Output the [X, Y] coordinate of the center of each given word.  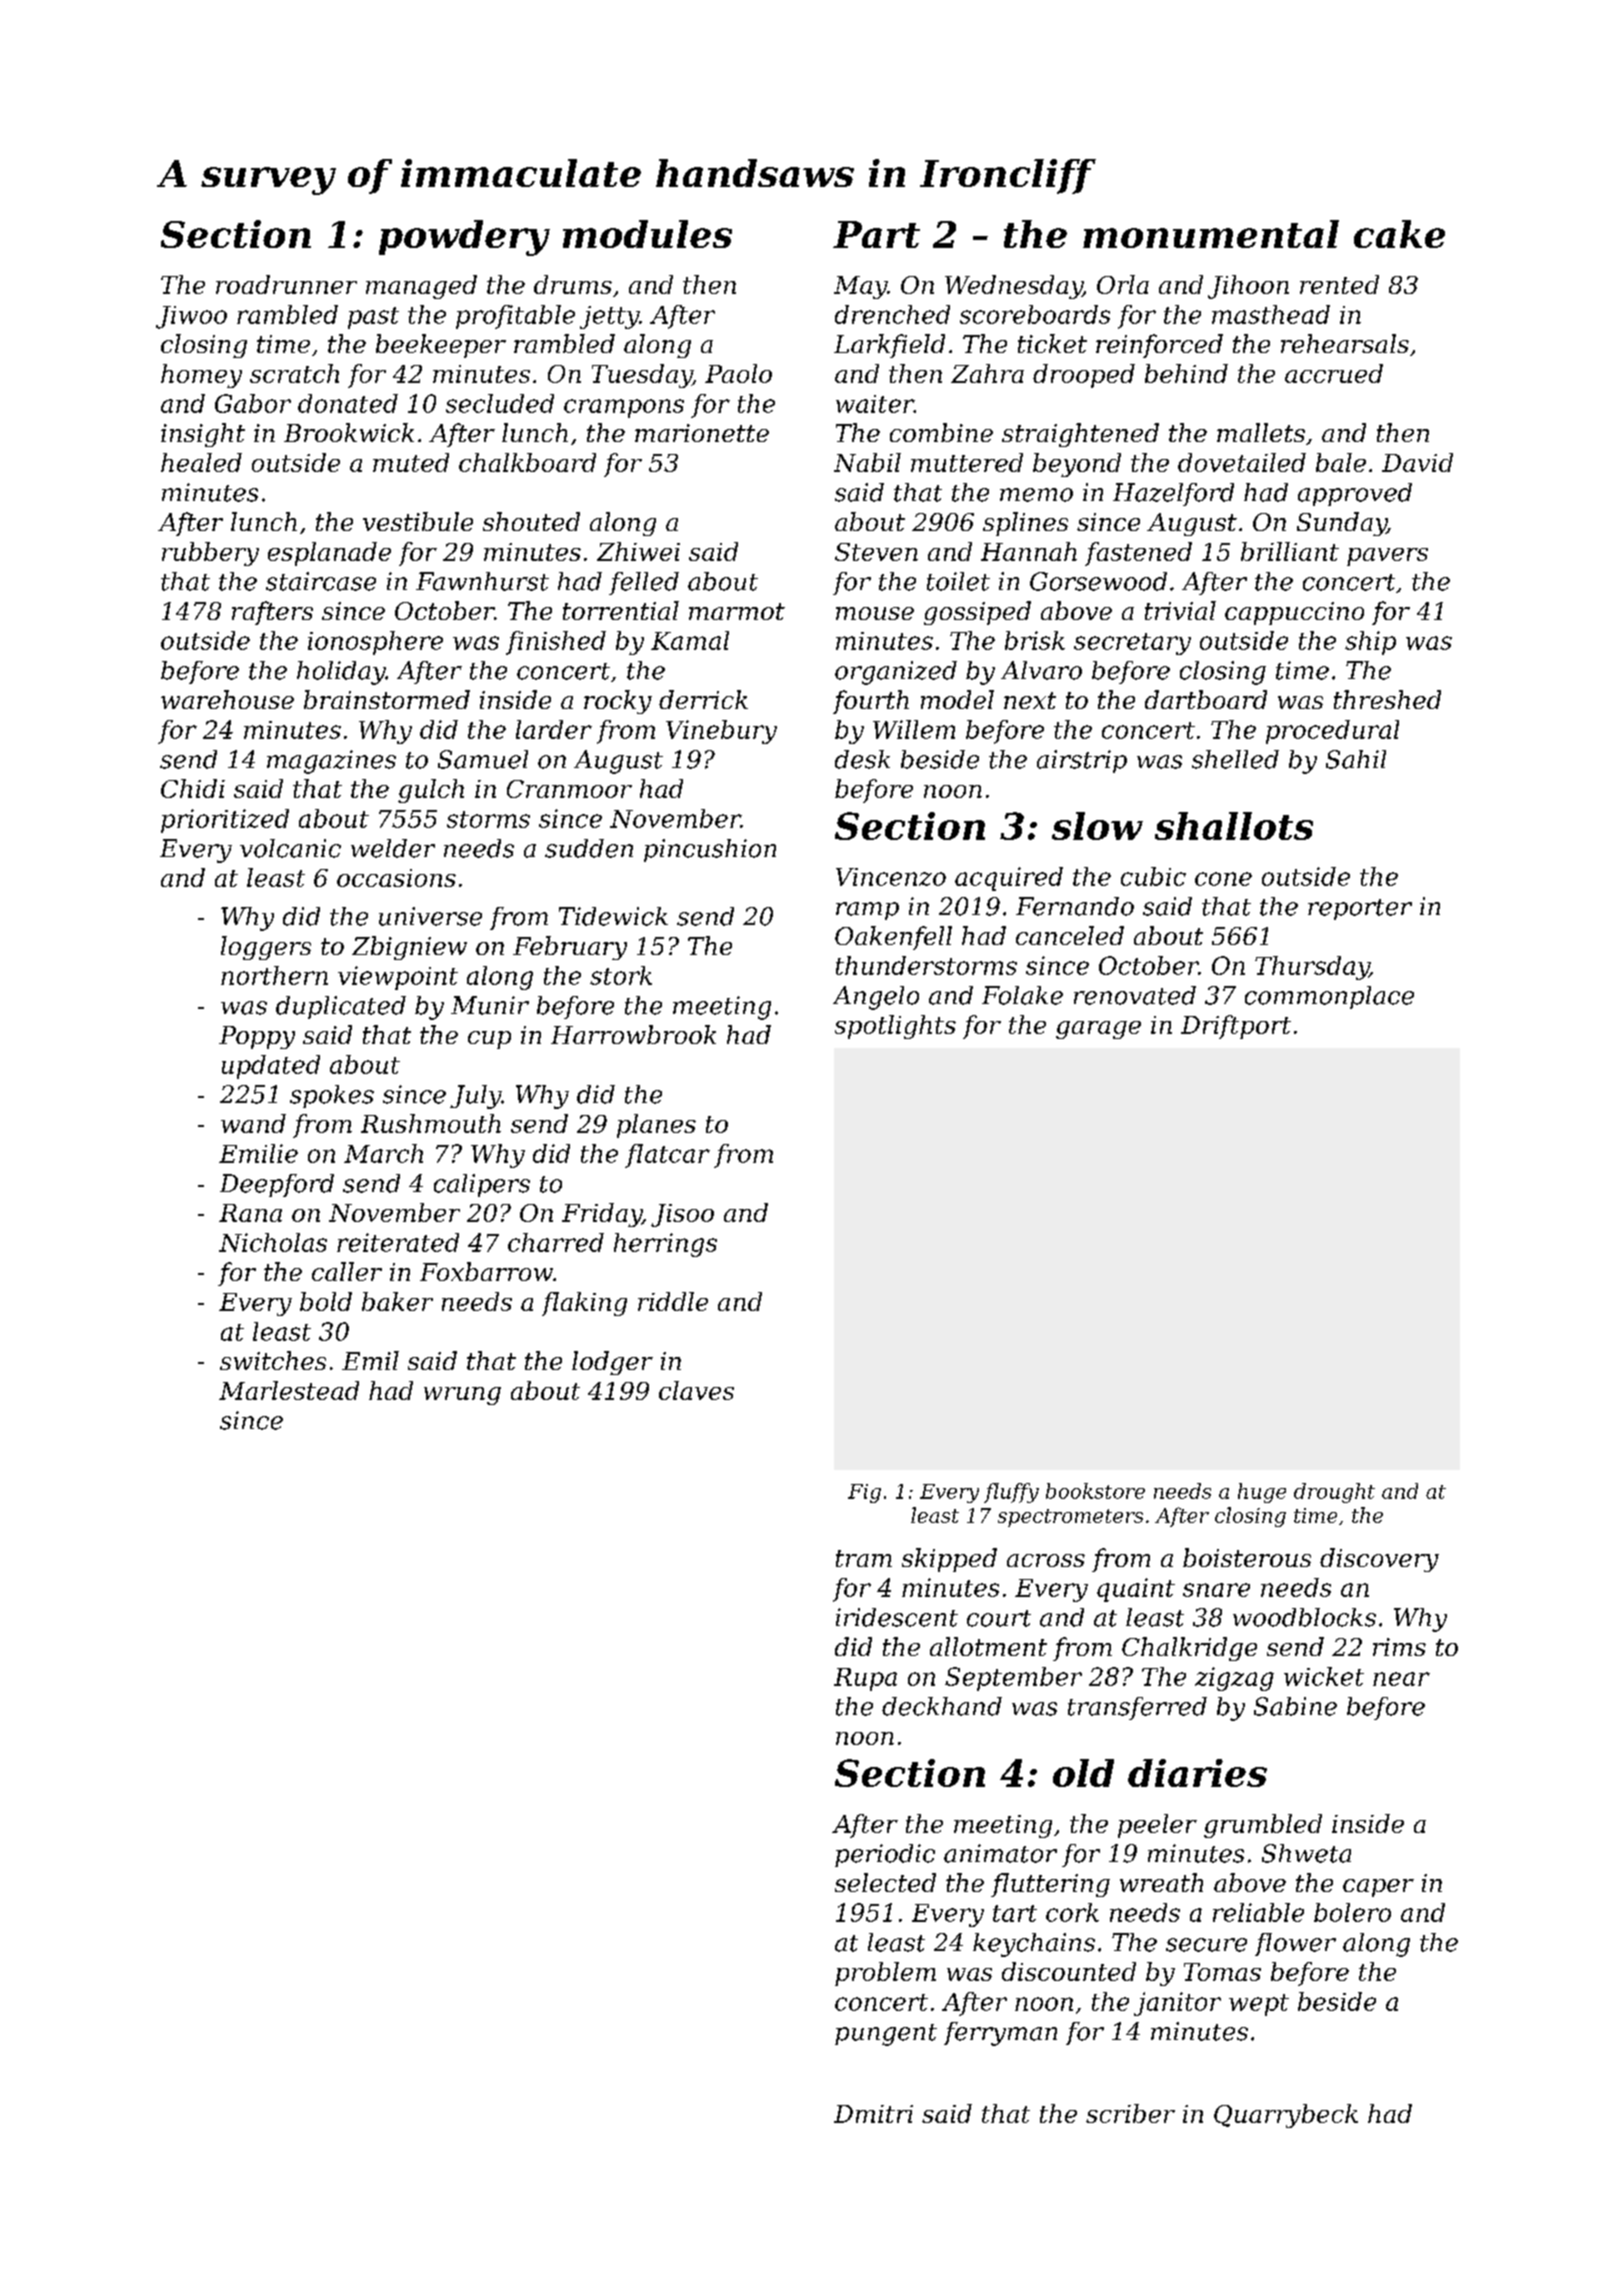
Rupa [865, 1679]
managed [421, 287]
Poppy [257, 1037]
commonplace [1329, 997]
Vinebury [721, 732]
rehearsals [1345, 343]
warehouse [227, 699]
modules [647, 234]
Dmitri [873, 2114]
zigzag [1234, 1679]
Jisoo [682, 1215]
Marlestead [289, 1390]
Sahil [1356, 759]
